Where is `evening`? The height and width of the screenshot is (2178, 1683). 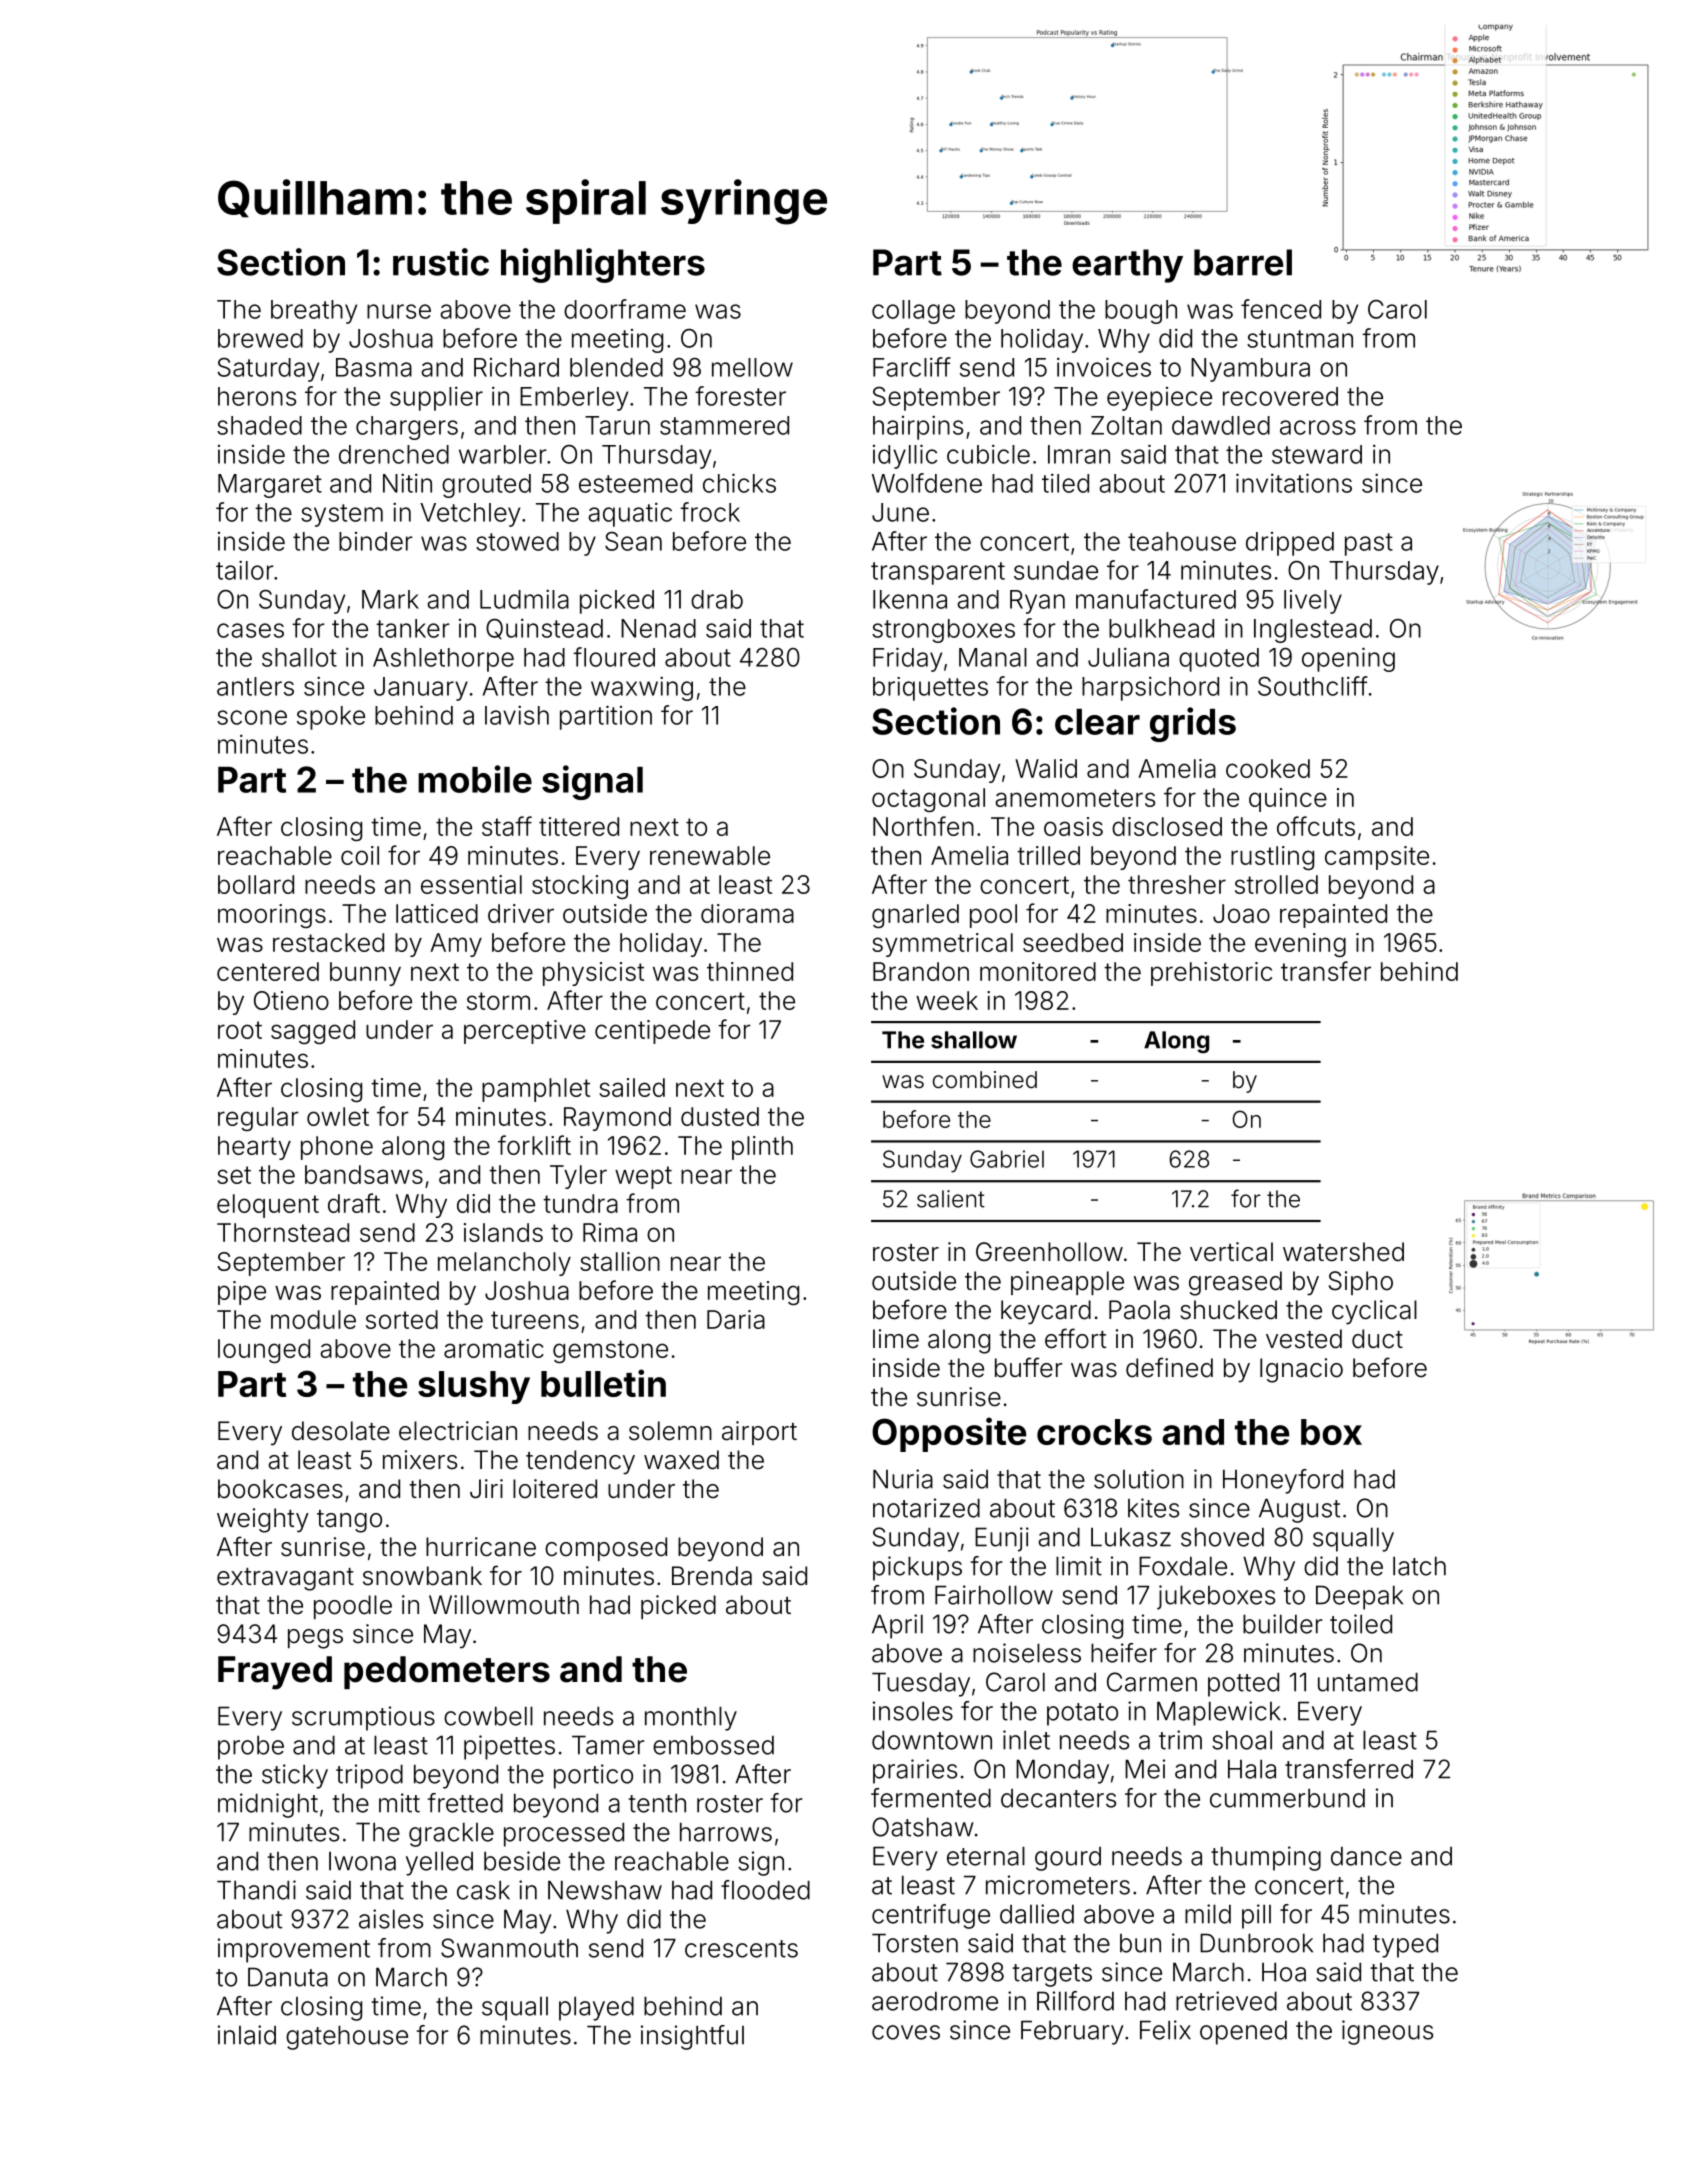
evening is located at coordinates (1300, 945).
